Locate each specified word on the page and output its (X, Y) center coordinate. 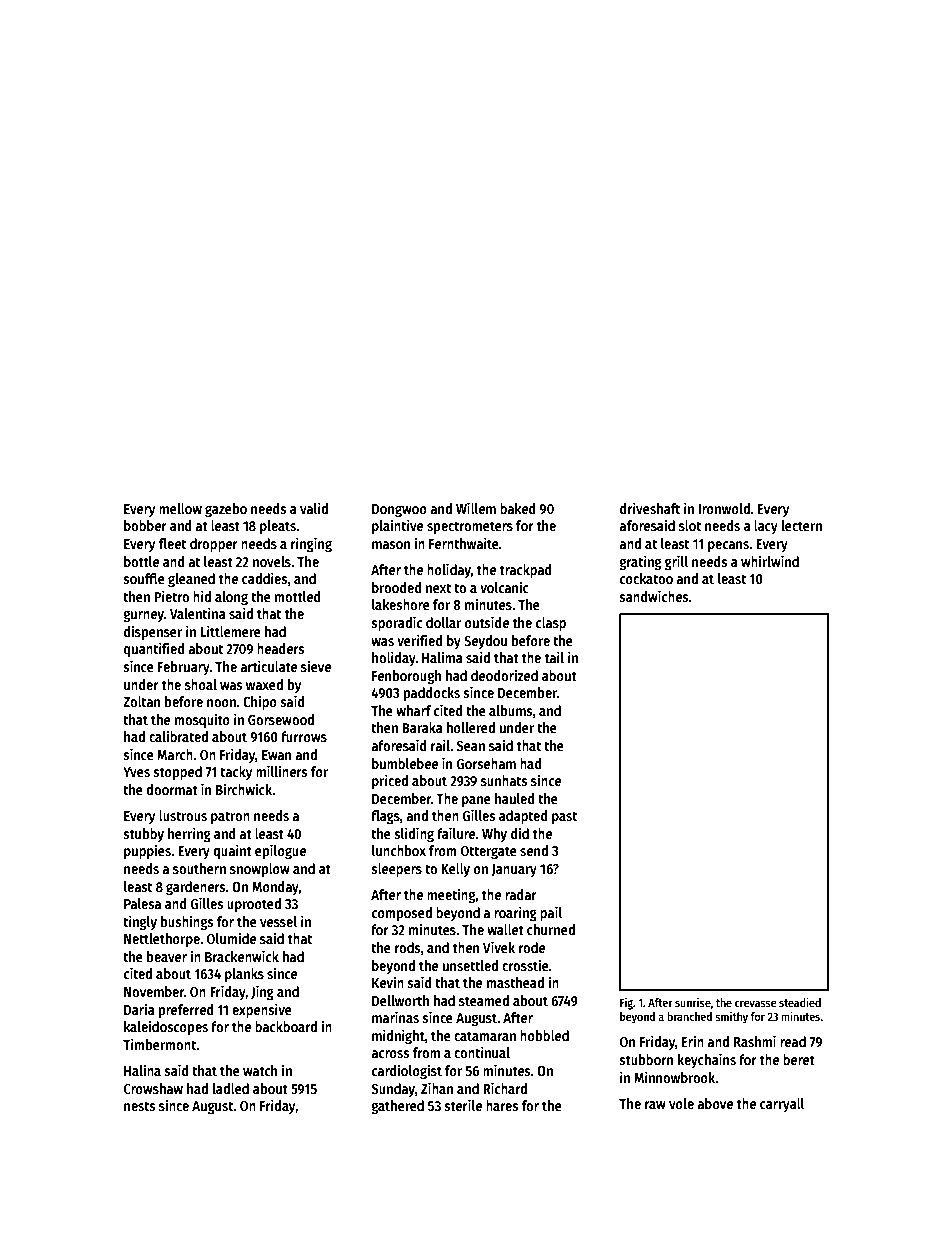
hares (502, 1105)
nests (140, 1106)
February (184, 668)
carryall (782, 1105)
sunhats (504, 780)
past (564, 817)
